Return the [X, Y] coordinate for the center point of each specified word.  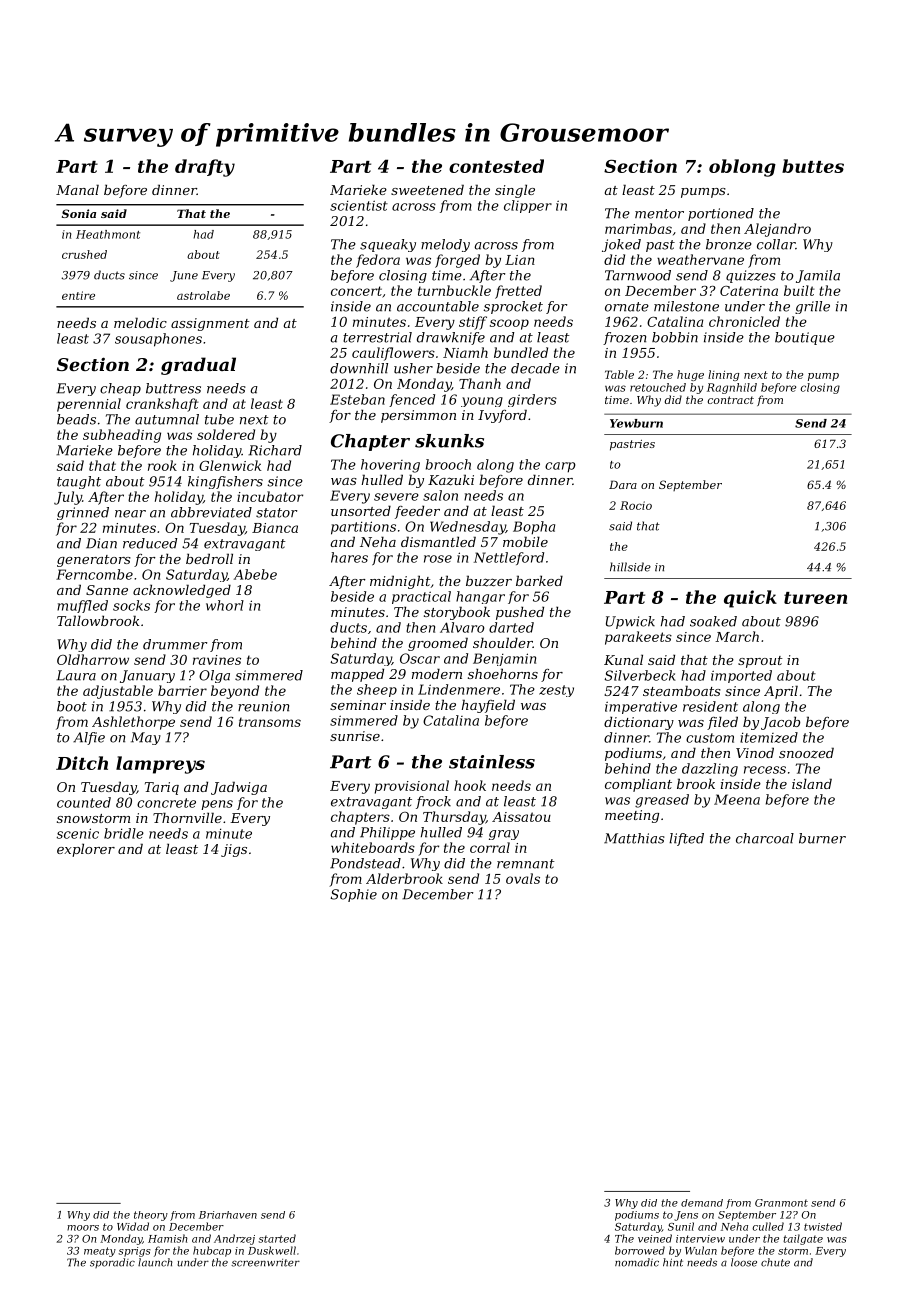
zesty [556, 691]
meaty [100, 1252]
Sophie [354, 895]
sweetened [427, 189]
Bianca [275, 528]
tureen [815, 598]
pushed [520, 613]
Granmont [781, 1203]
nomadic [637, 1262]
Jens [686, 1216]
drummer [175, 644]
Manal [77, 189]
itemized [769, 737]
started [277, 1238]
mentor [659, 214]
